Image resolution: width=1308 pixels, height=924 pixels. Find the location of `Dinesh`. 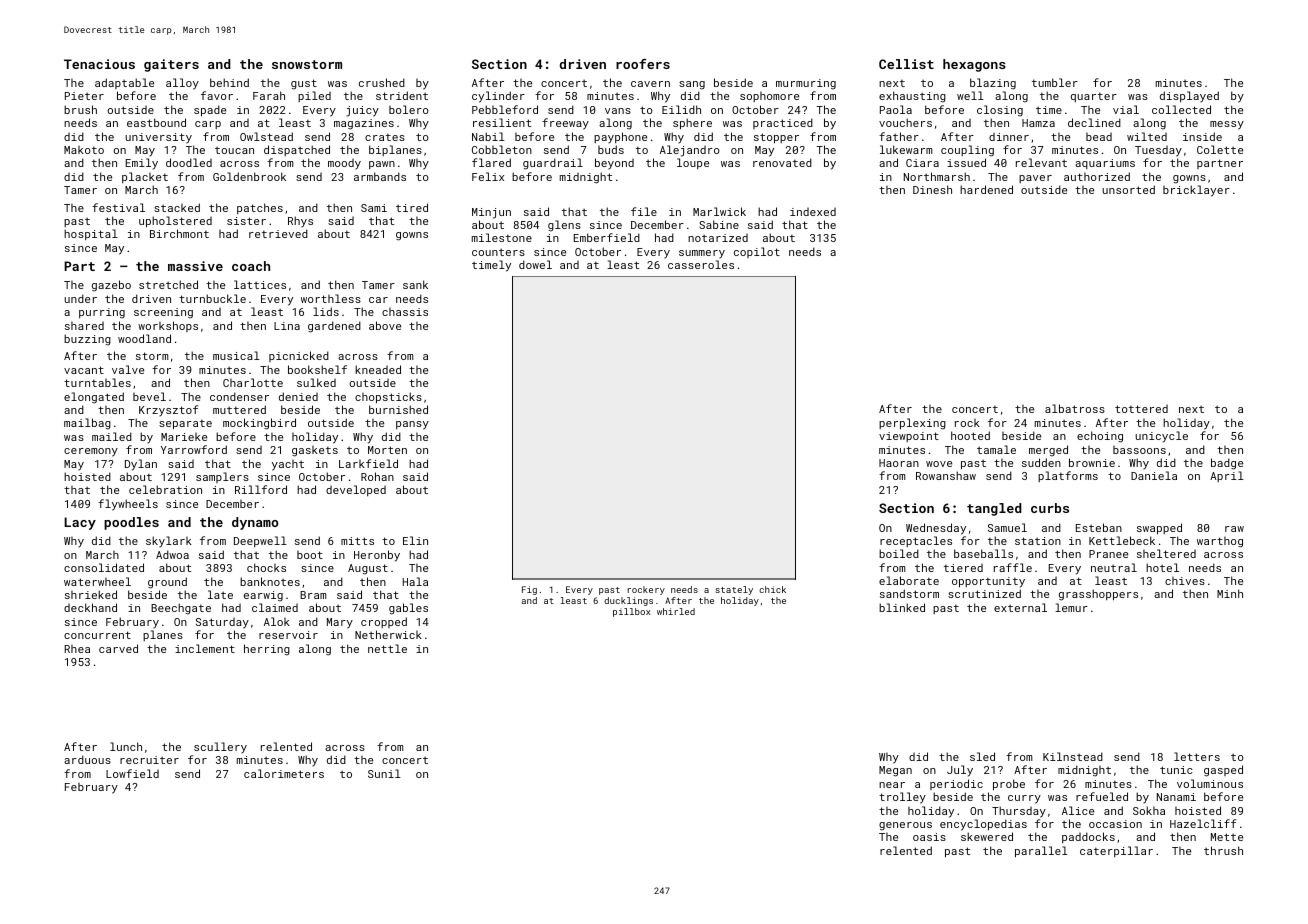

Dinesh is located at coordinates (932, 189).
